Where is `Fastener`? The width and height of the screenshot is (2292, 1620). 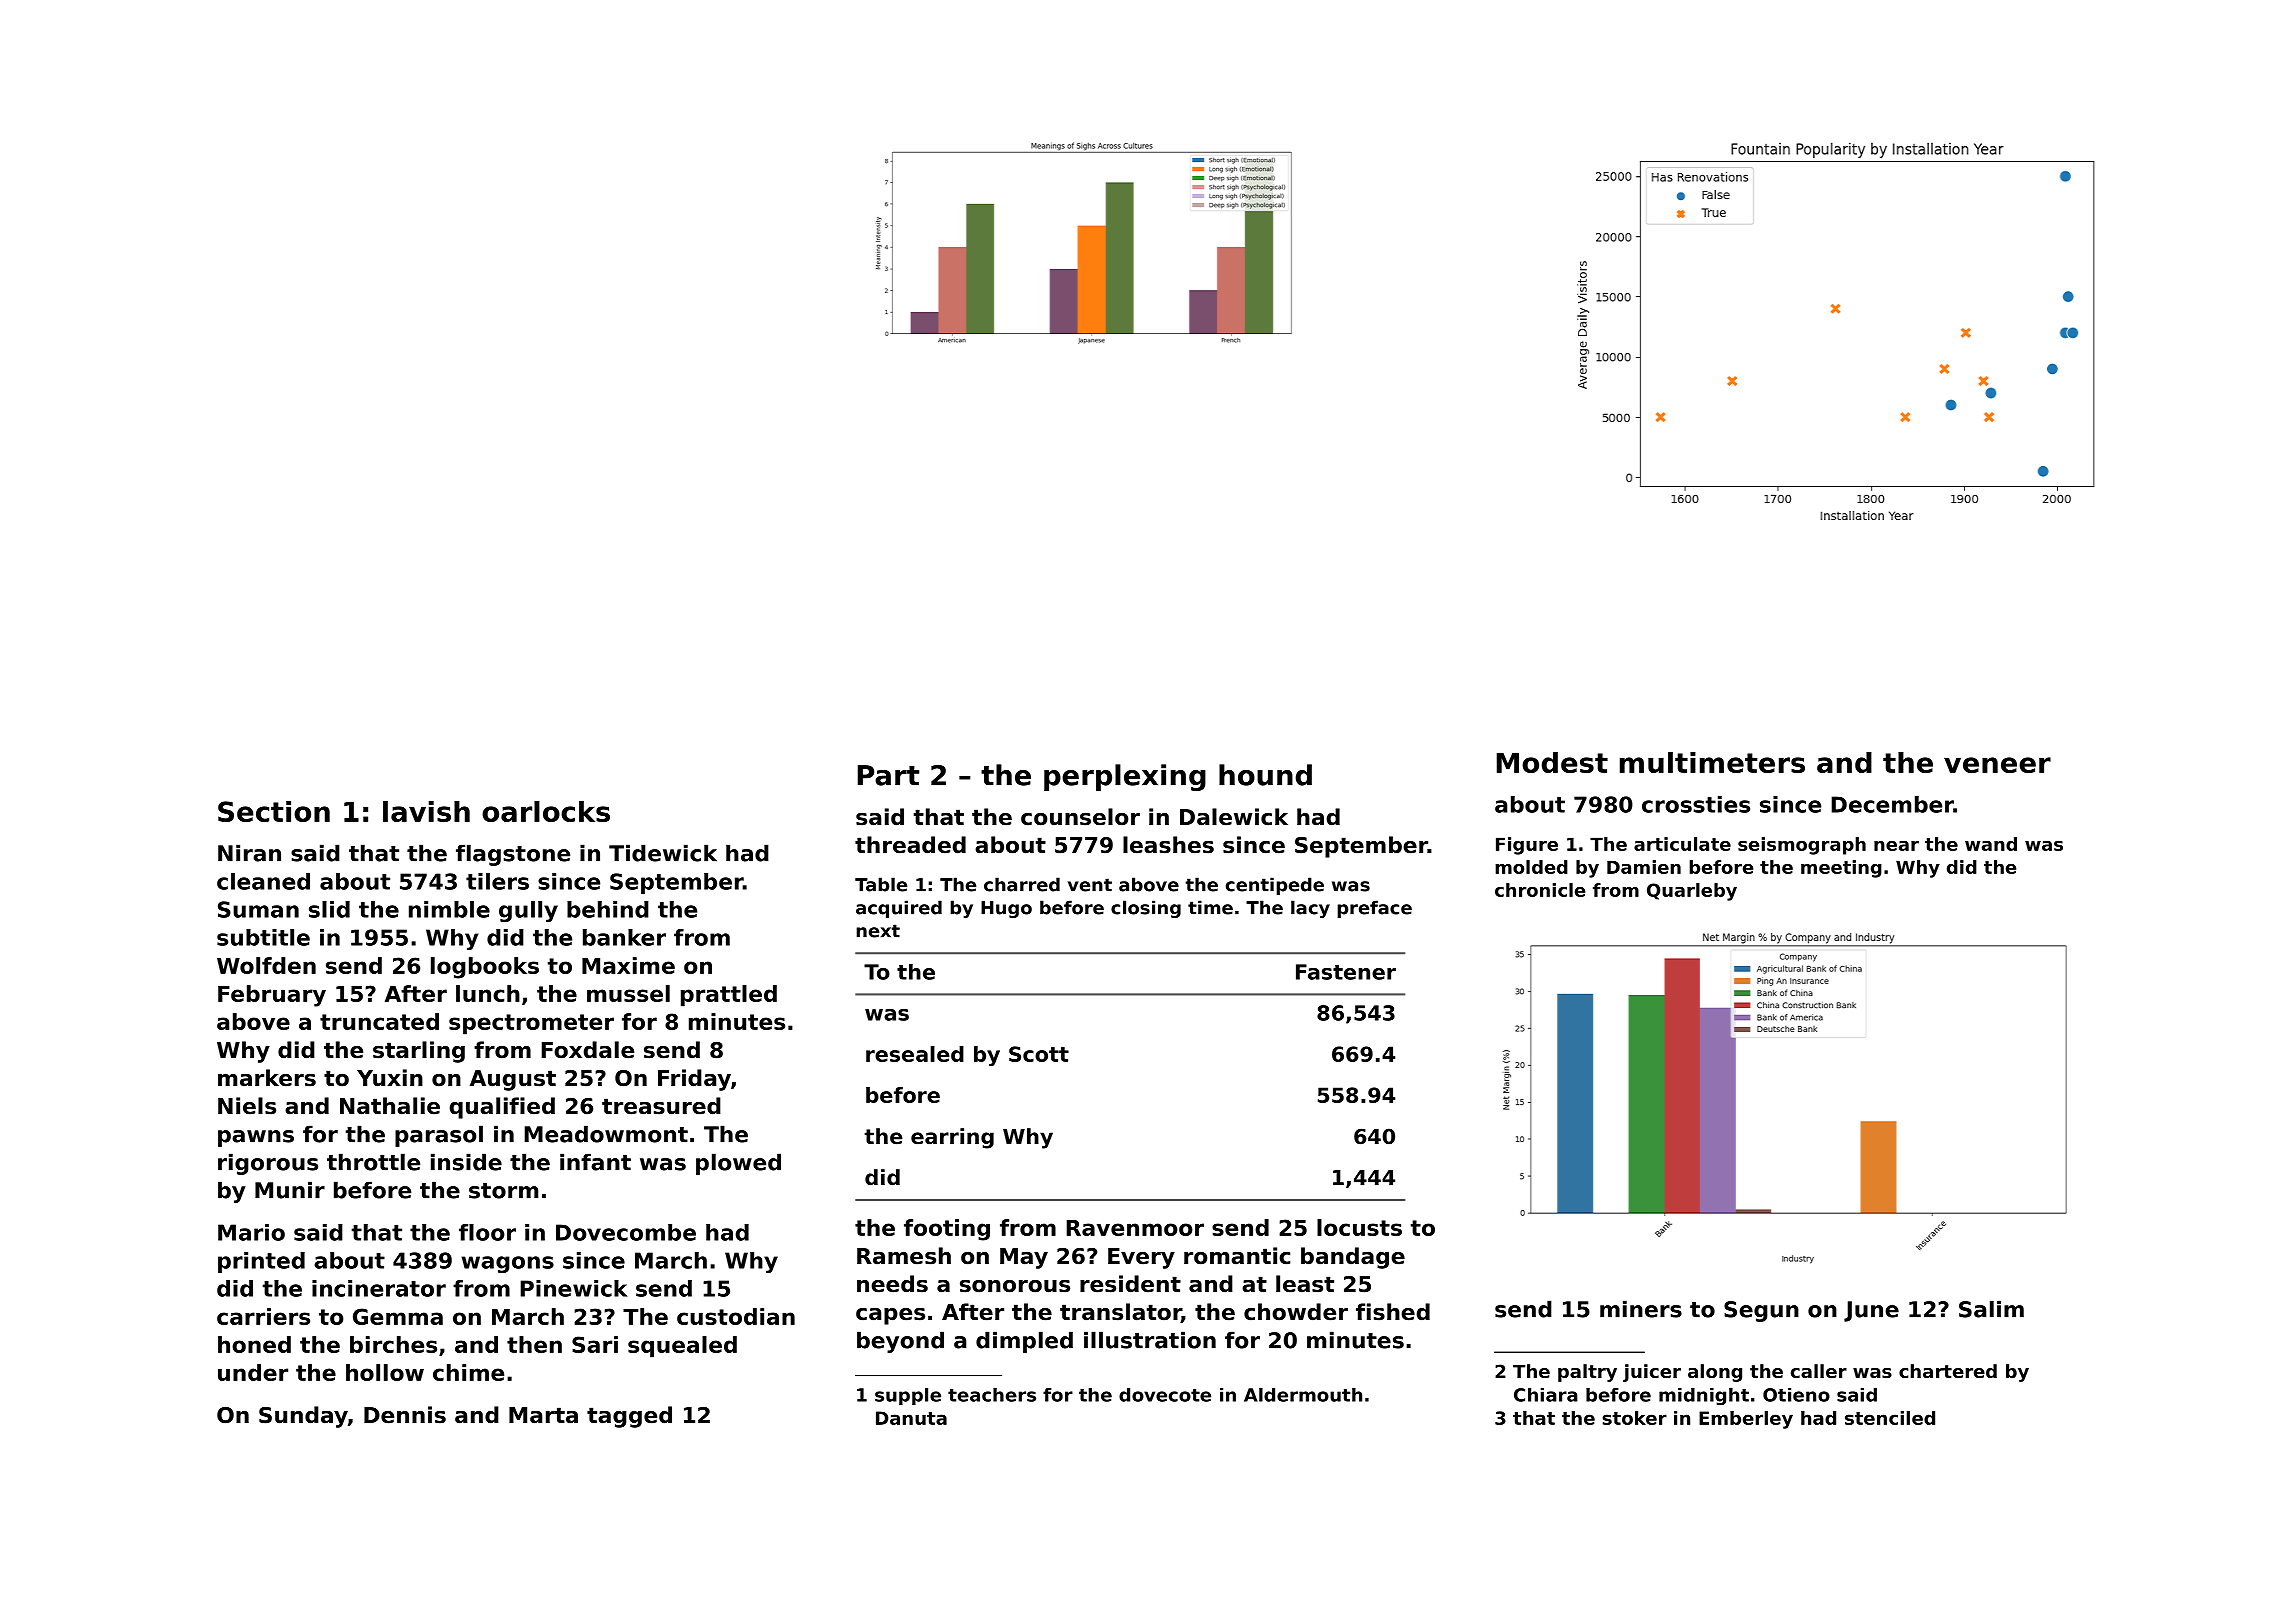
Fastener is located at coordinates (1346, 972).
